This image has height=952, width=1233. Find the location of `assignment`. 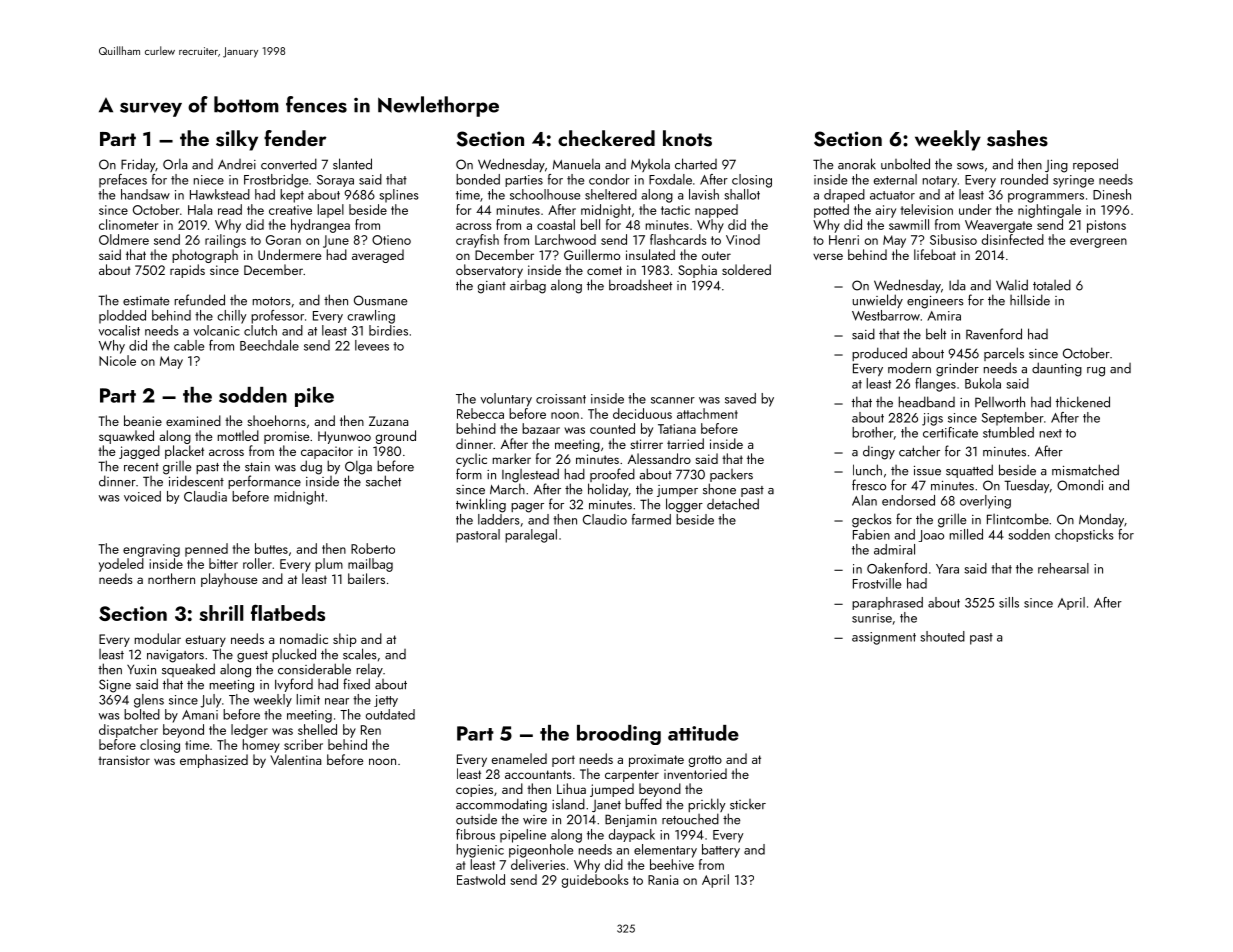

assignment is located at coordinates (884, 638).
